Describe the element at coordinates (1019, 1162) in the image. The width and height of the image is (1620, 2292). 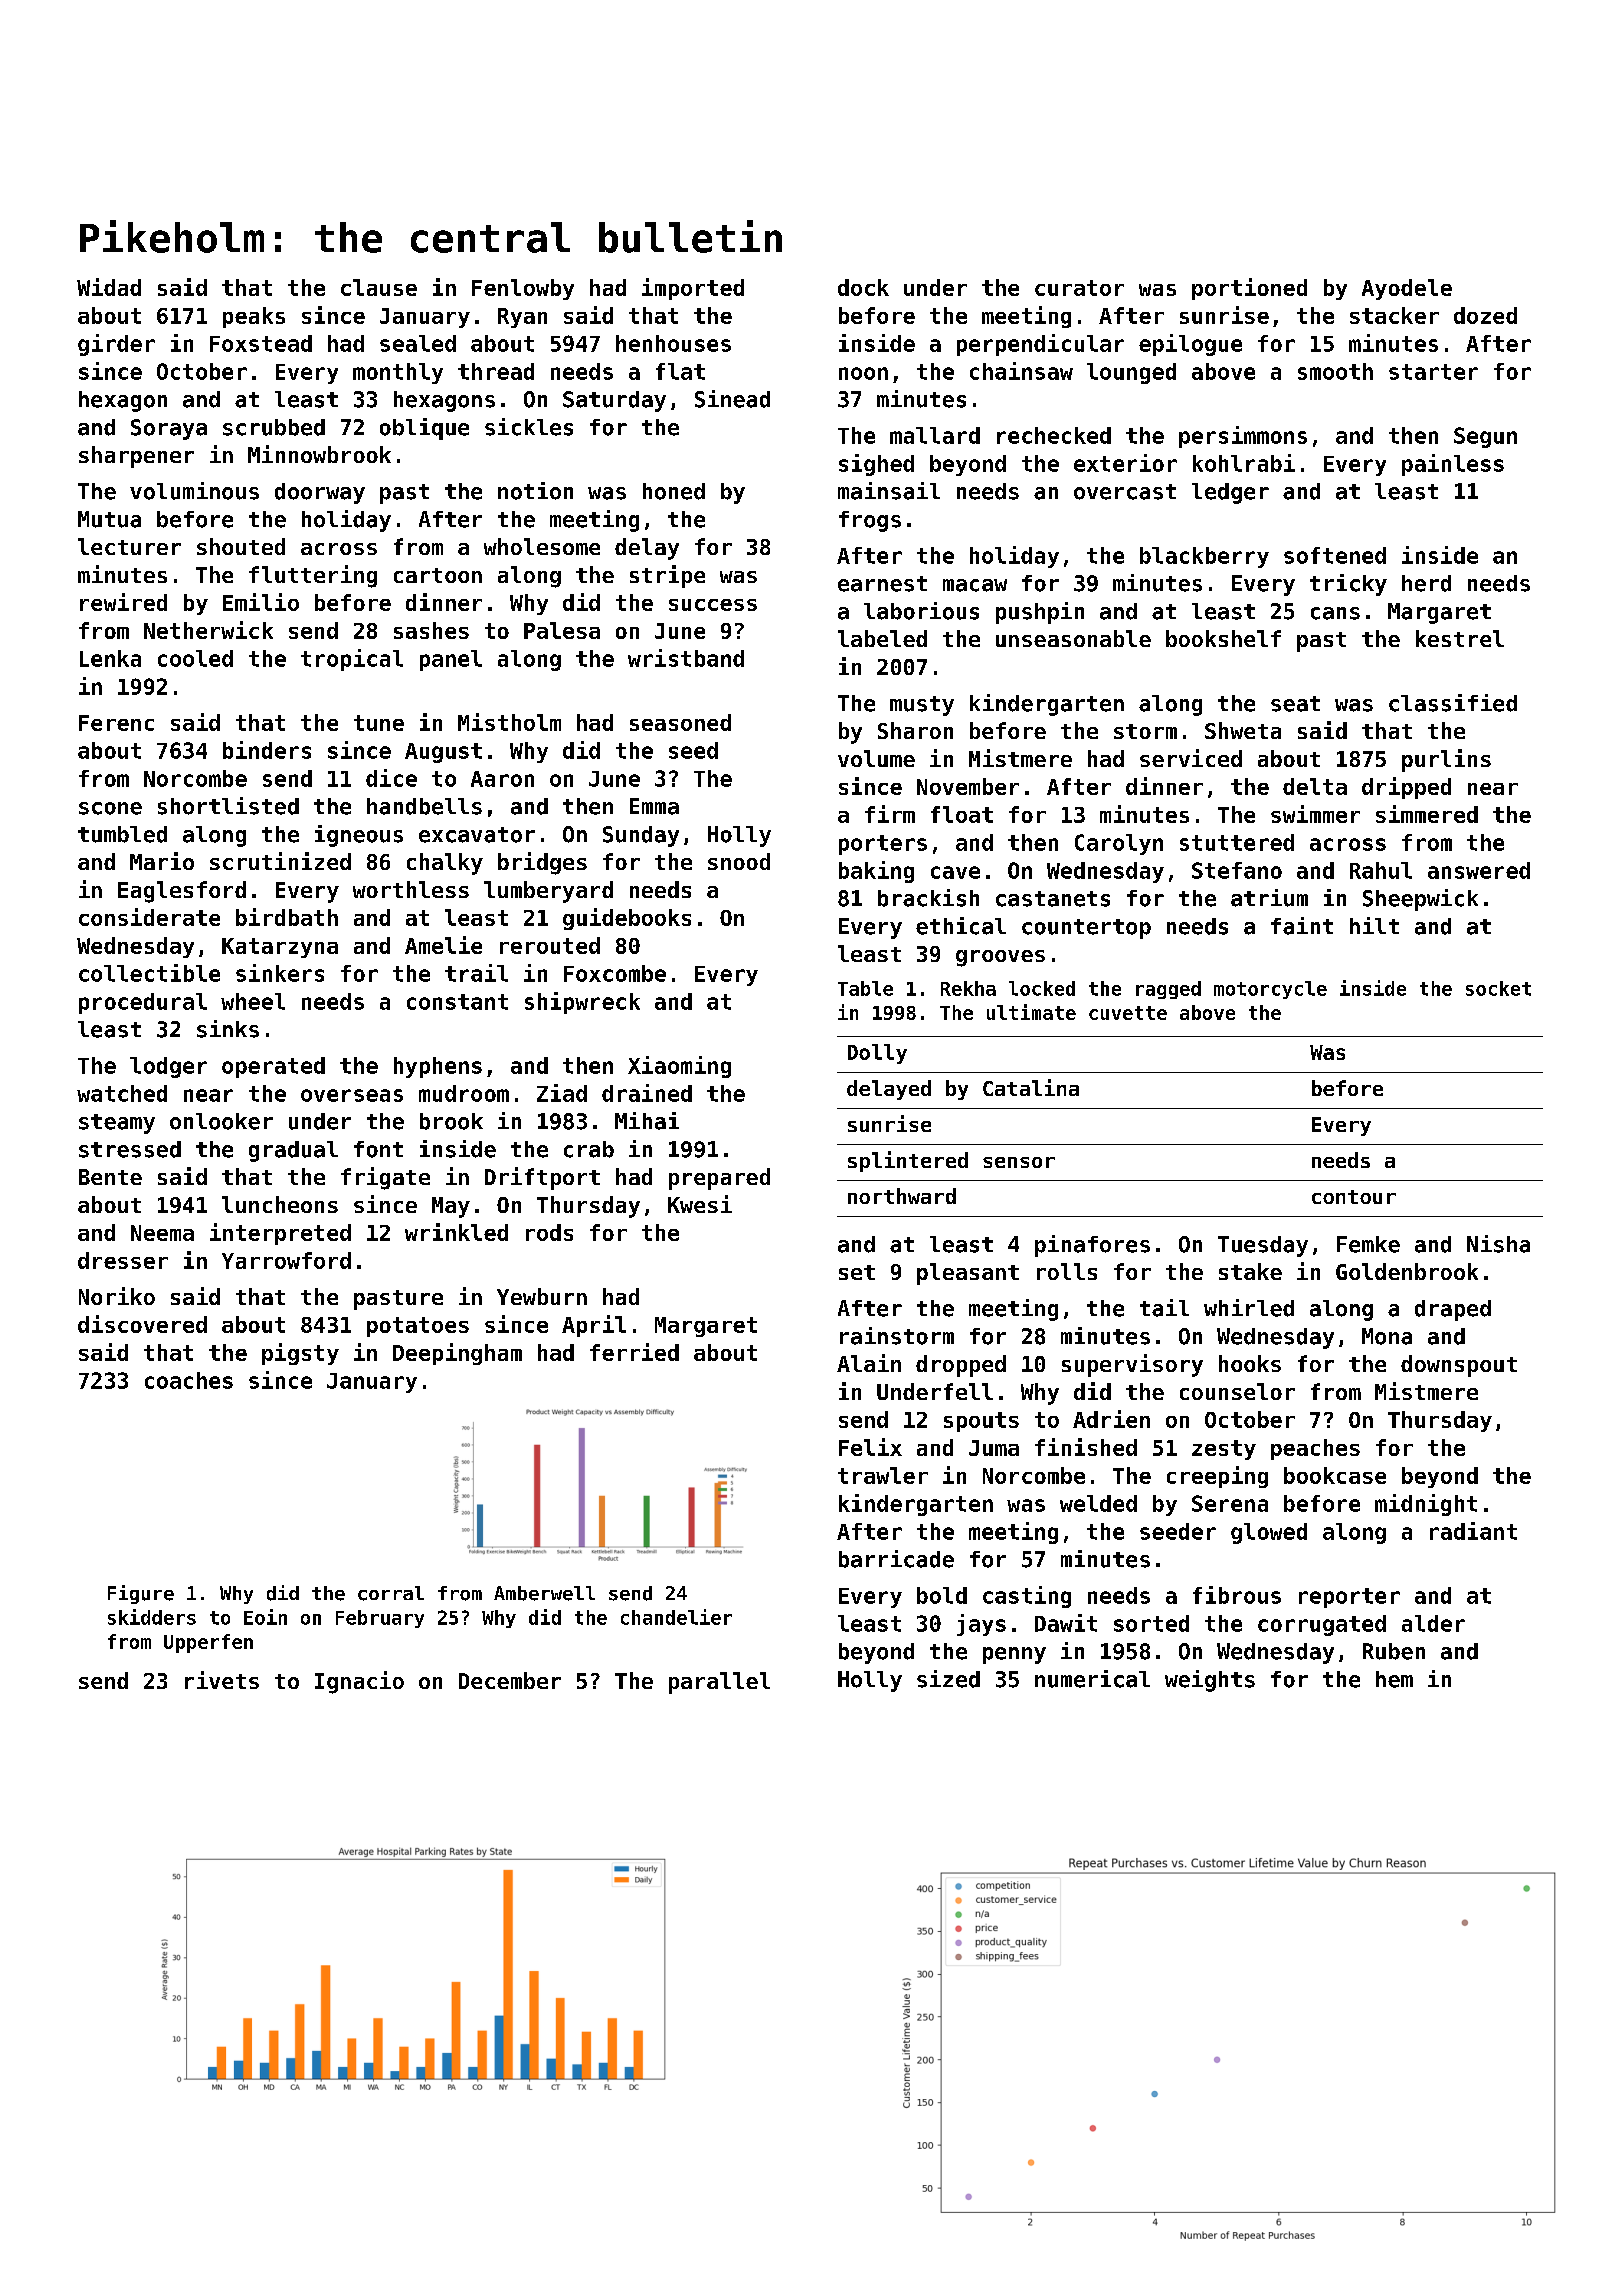
I see `sensor` at that location.
